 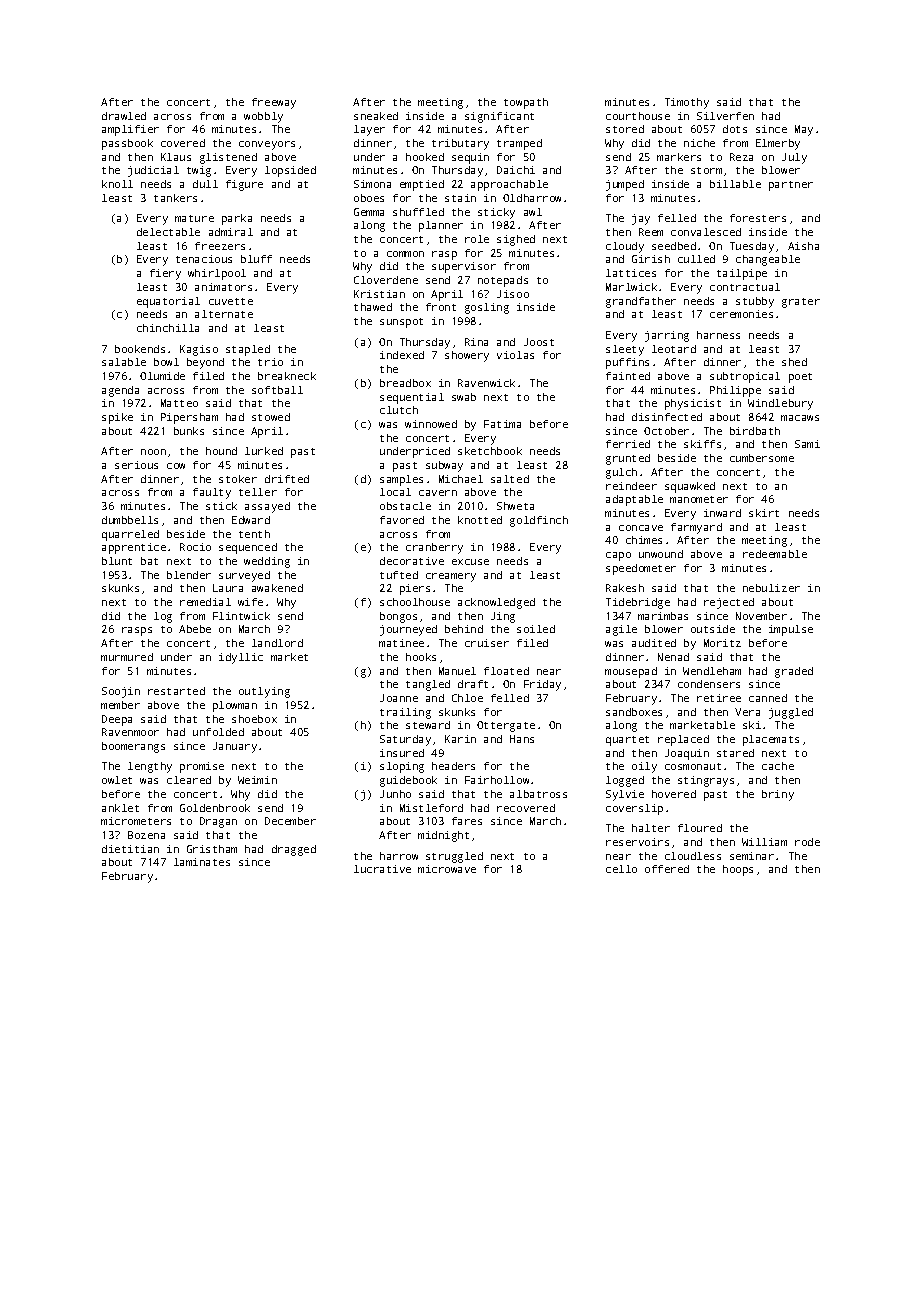 What do you see at coordinates (804, 130) in the page?
I see `May` at bounding box center [804, 130].
